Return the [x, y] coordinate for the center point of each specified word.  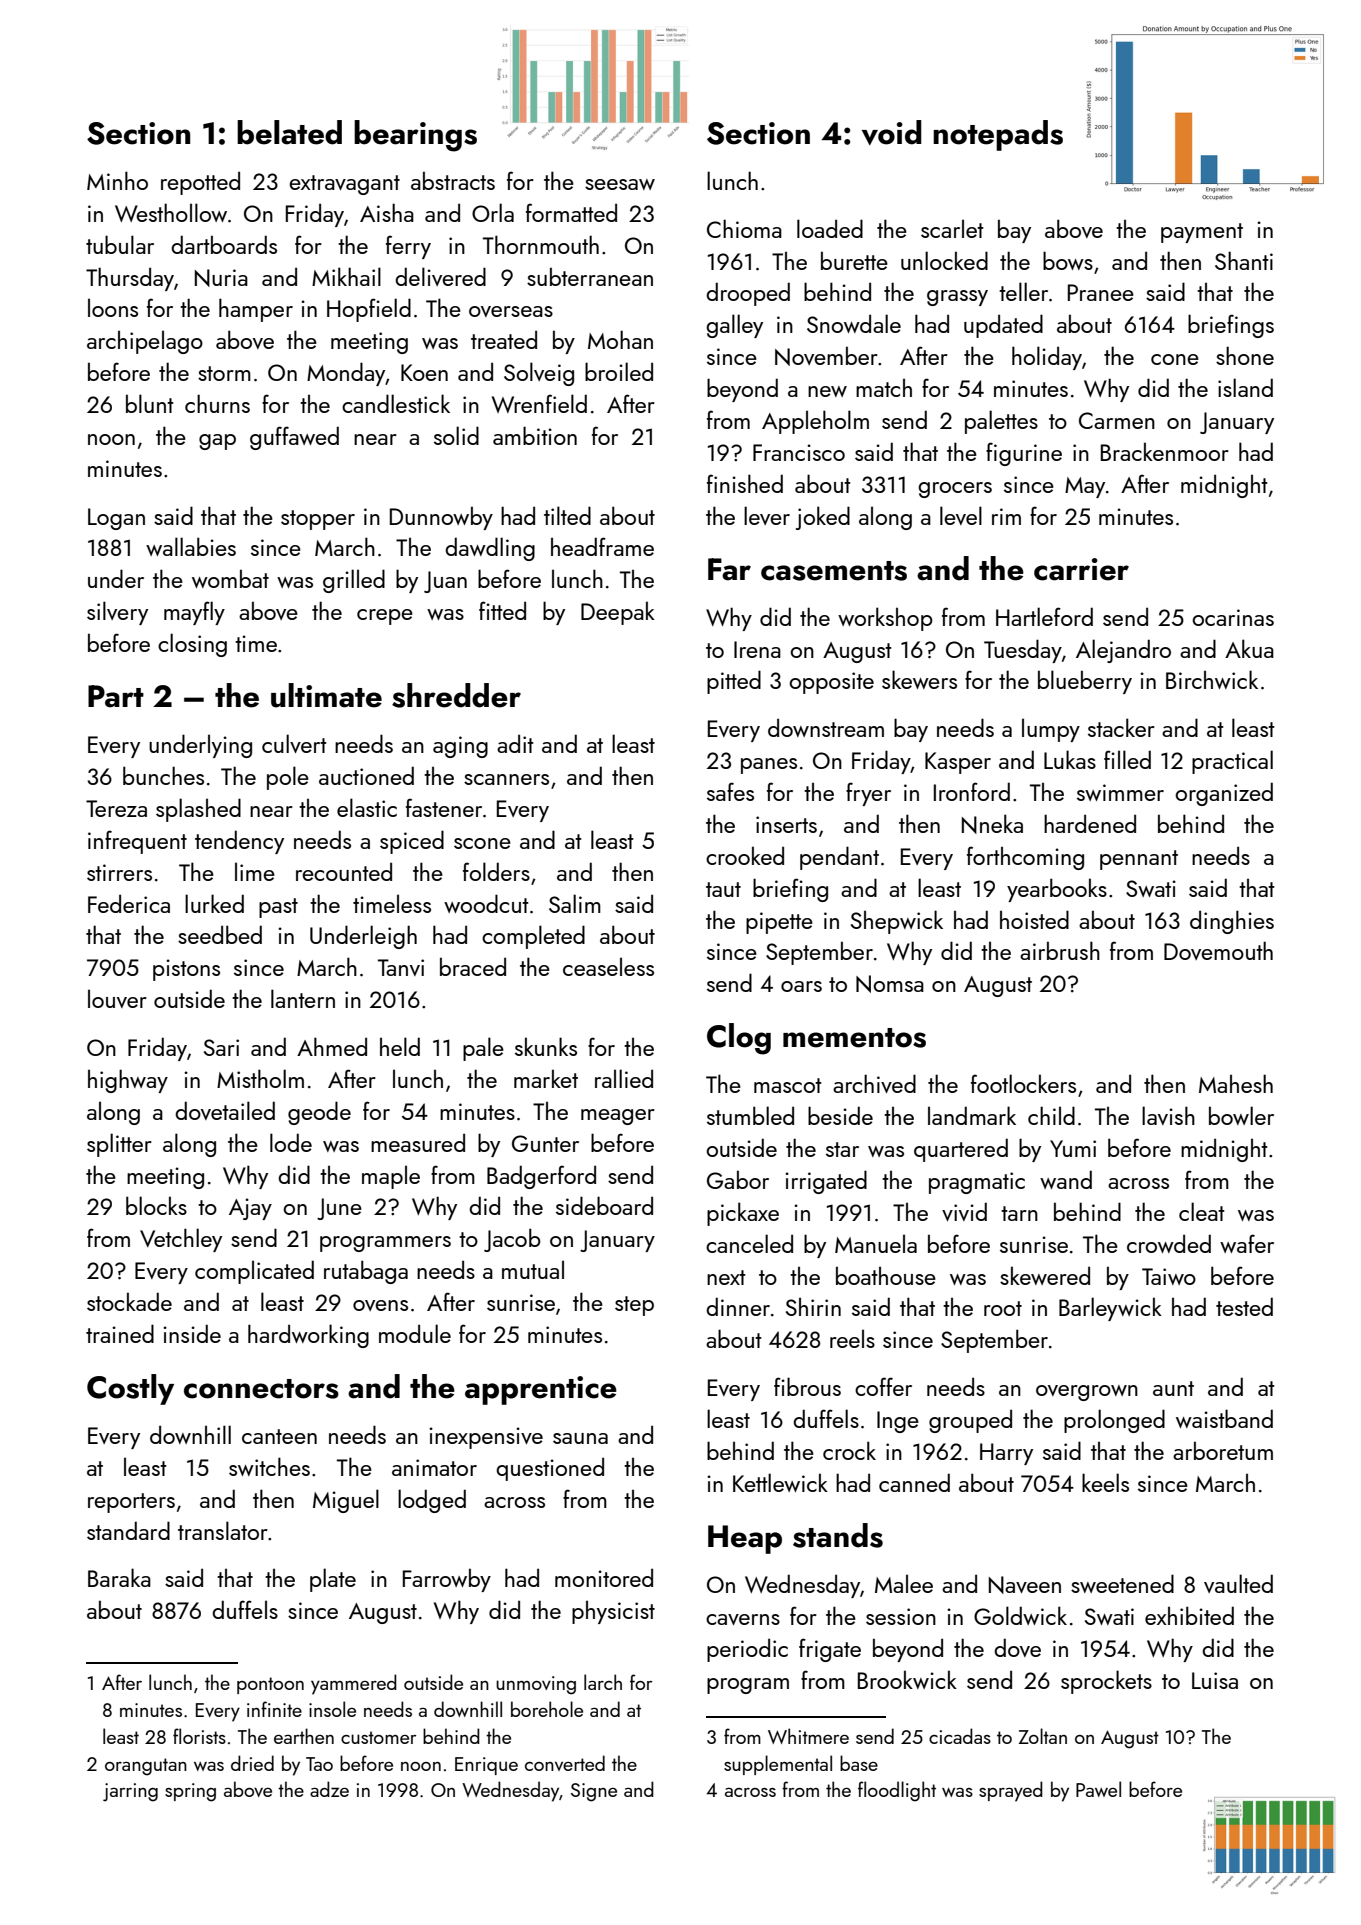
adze [329, 1789]
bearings [415, 136]
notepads [998, 135]
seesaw [620, 184]
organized [1224, 794]
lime [255, 871]
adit [515, 743]
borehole [547, 1709]
